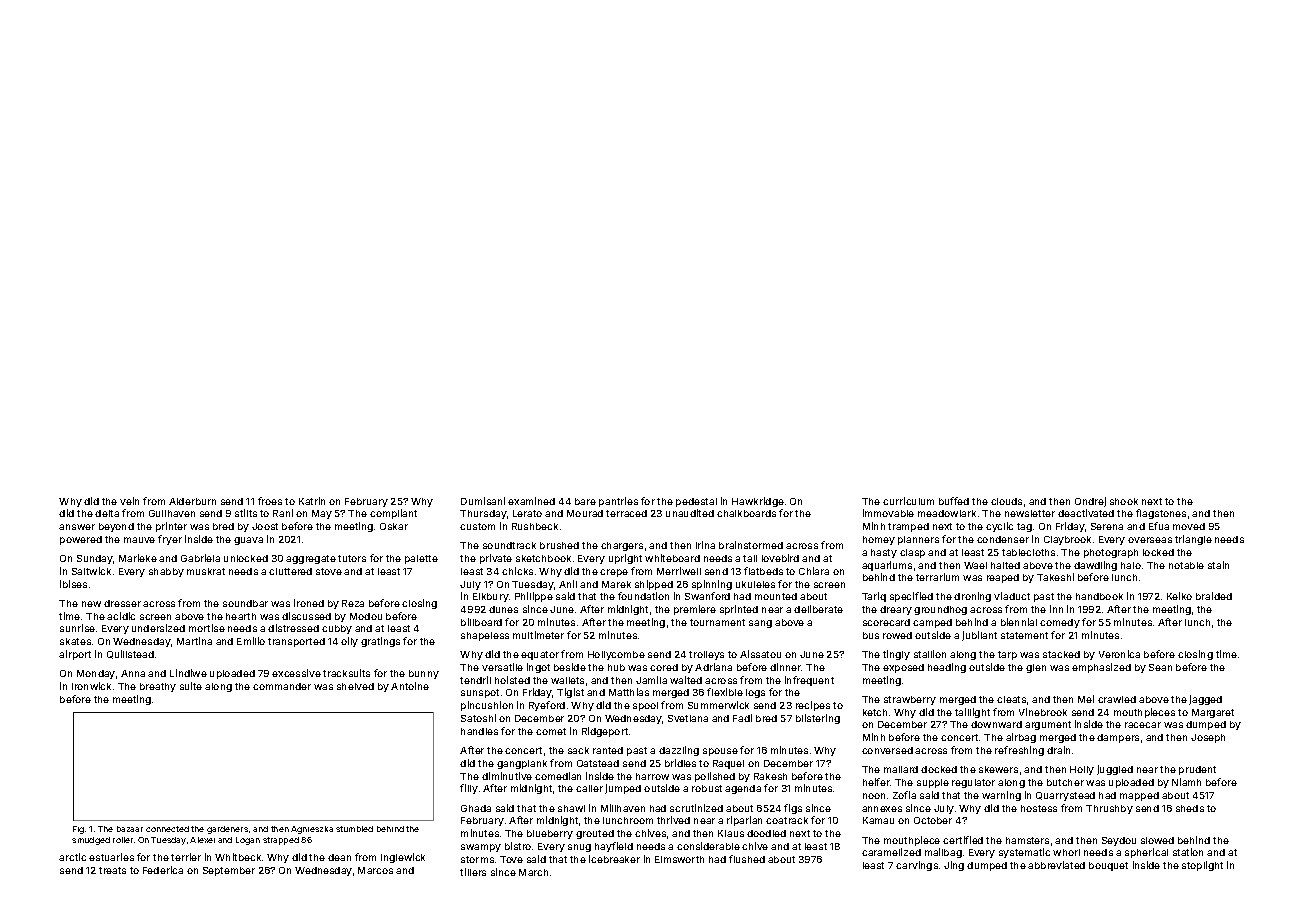 The width and height of the image is (1308, 924). Describe the element at coordinates (618, 502) in the image. I see `pantries` at that location.
